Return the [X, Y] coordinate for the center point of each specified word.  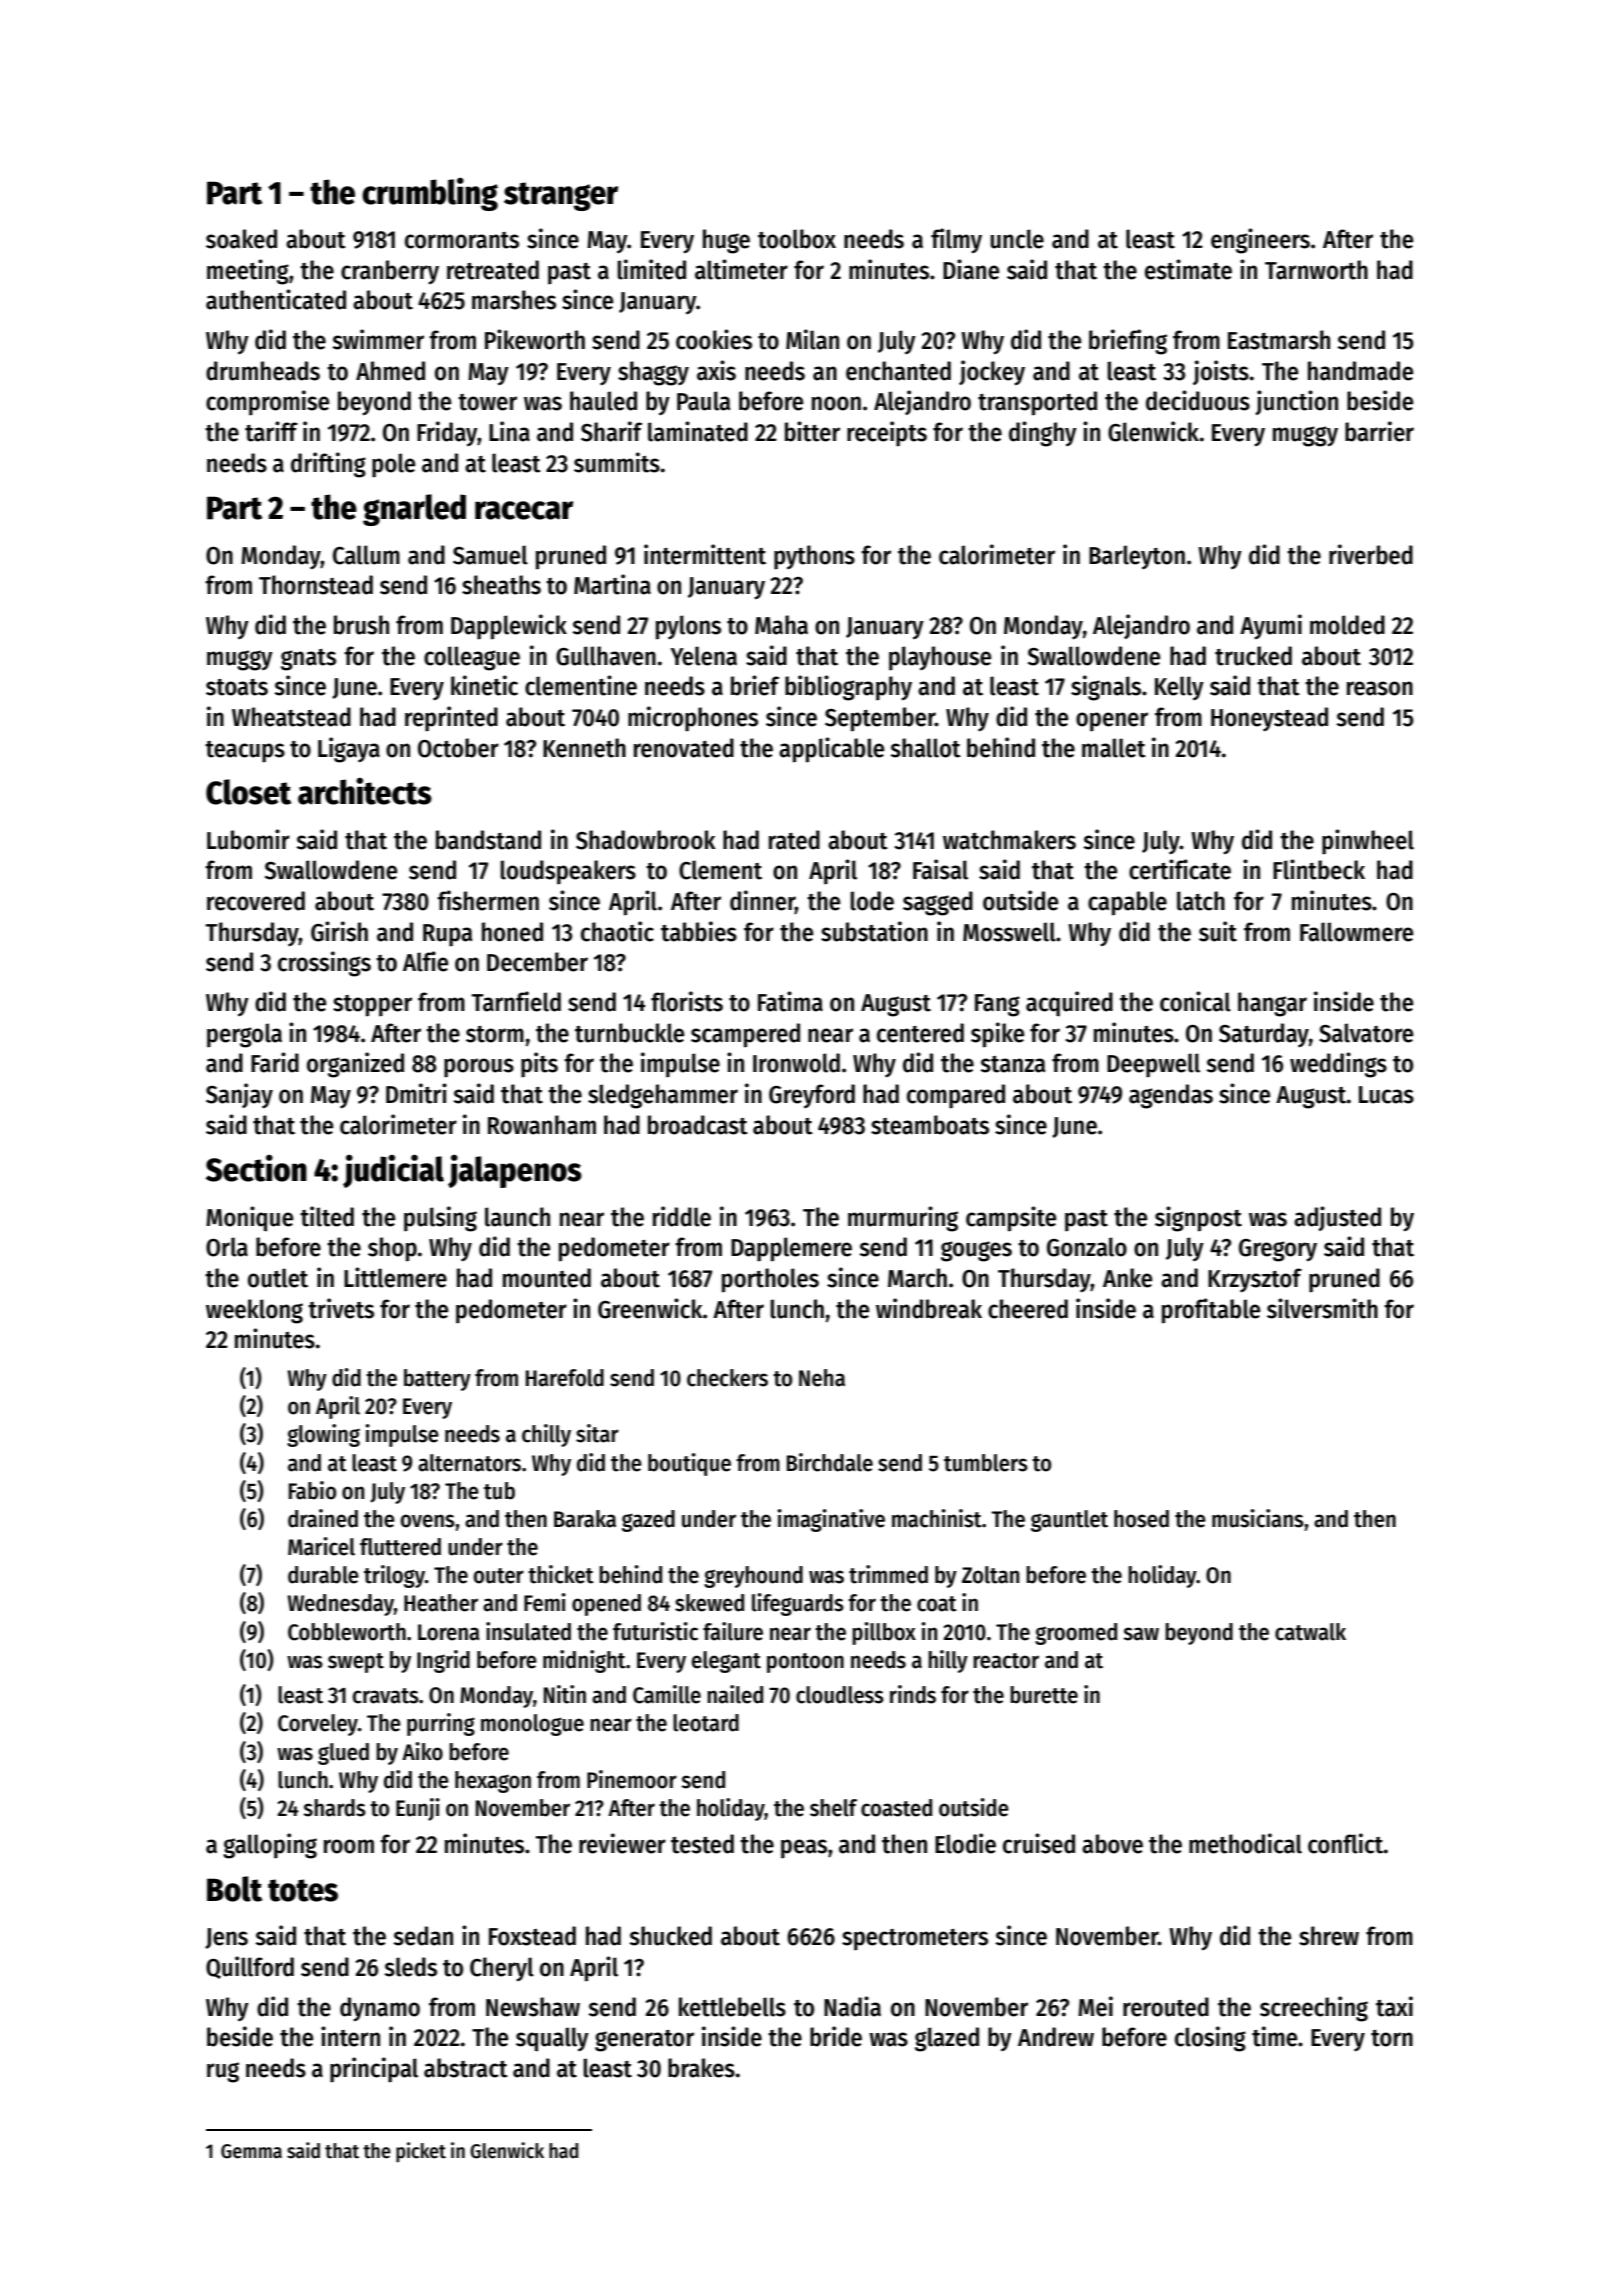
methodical [1245, 1843]
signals [1106, 688]
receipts [887, 434]
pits [539, 1065]
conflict [1346, 1843]
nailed [735, 1694]
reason [1380, 688]
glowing [323, 1435]
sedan [423, 1936]
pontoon [805, 1663]
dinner [762, 901]
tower [487, 402]
